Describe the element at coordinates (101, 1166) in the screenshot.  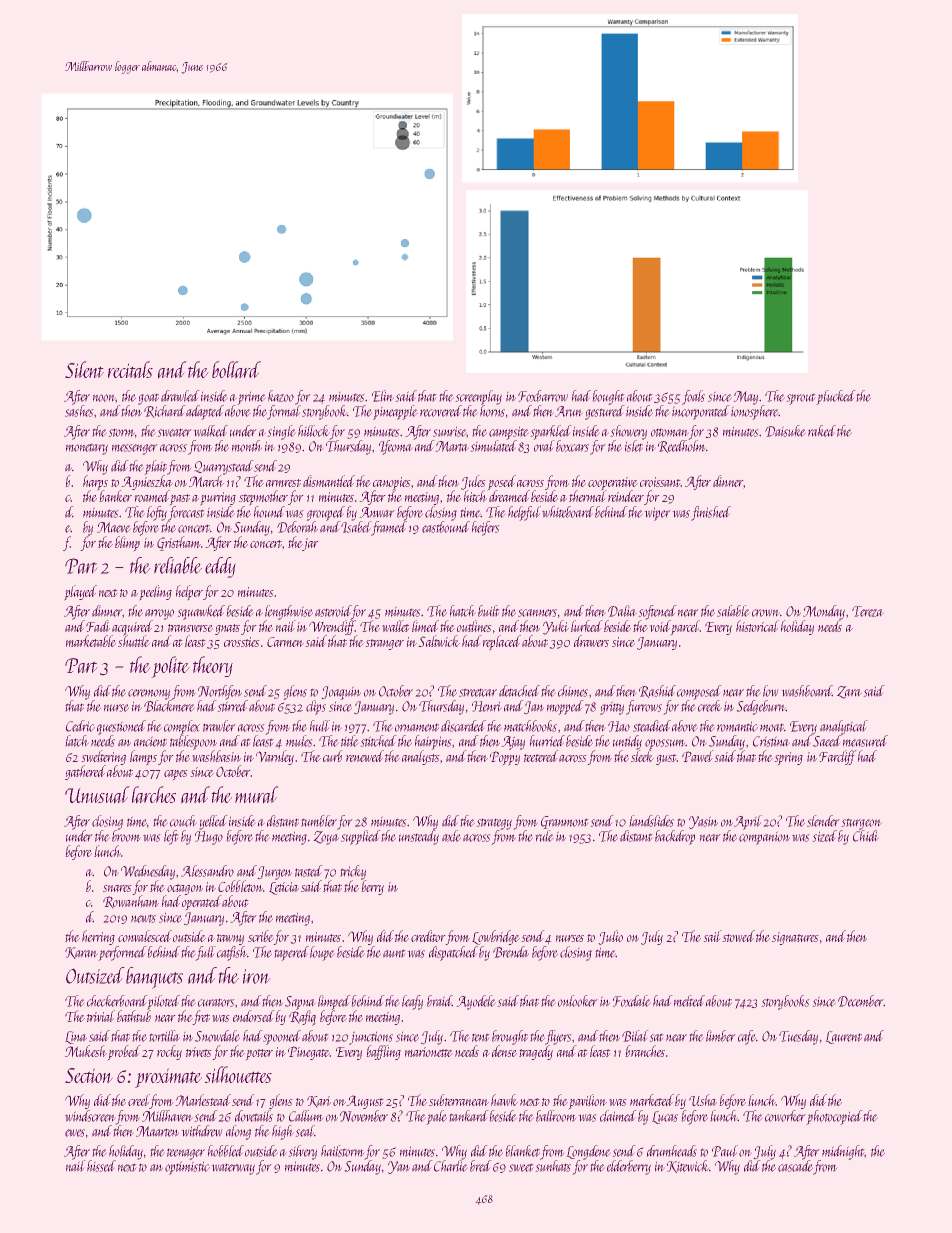
I see `hissed` at that location.
